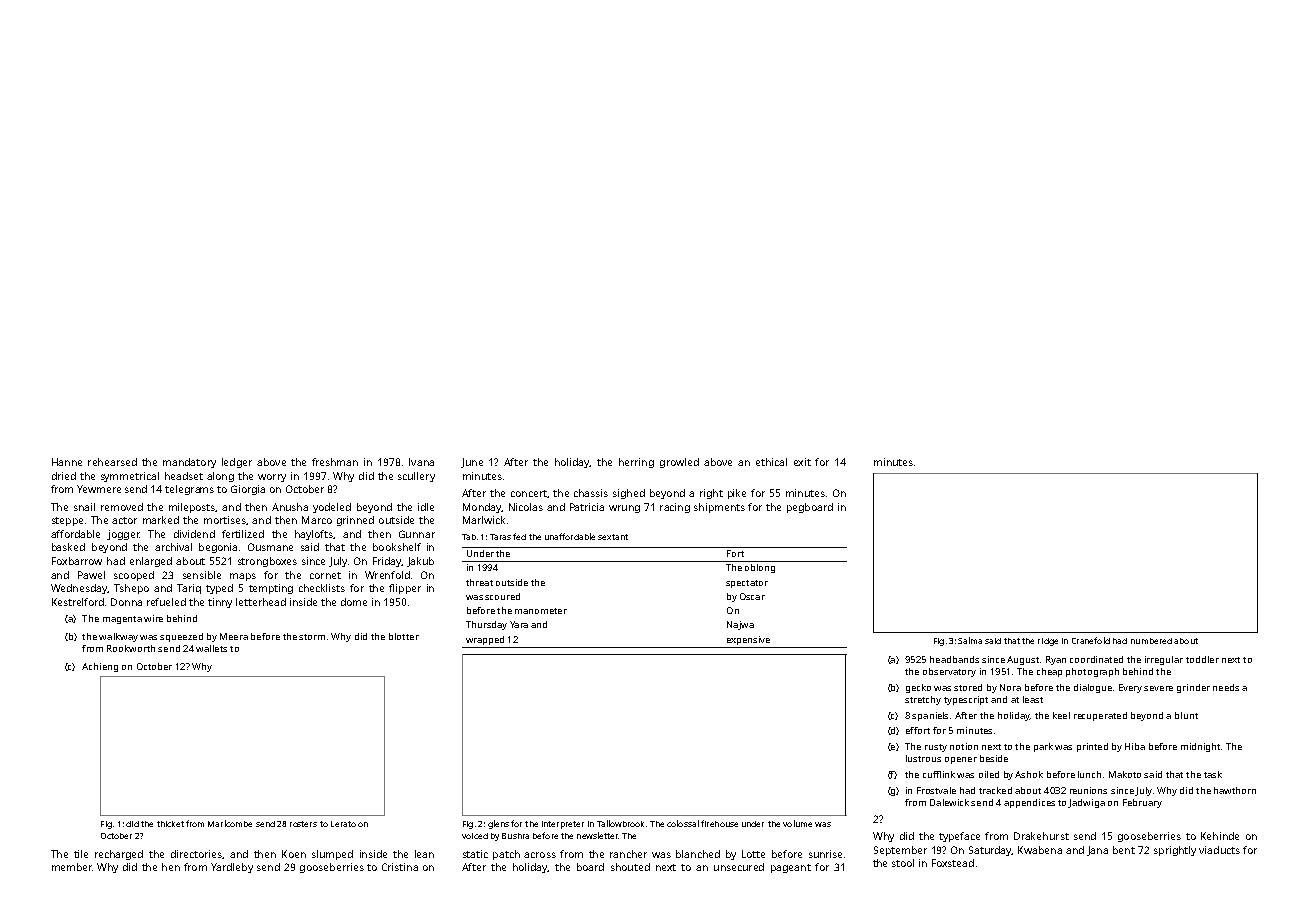 The width and height of the document is (1308, 924). Describe the element at coordinates (737, 494) in the document. I see `pike` at that location.
